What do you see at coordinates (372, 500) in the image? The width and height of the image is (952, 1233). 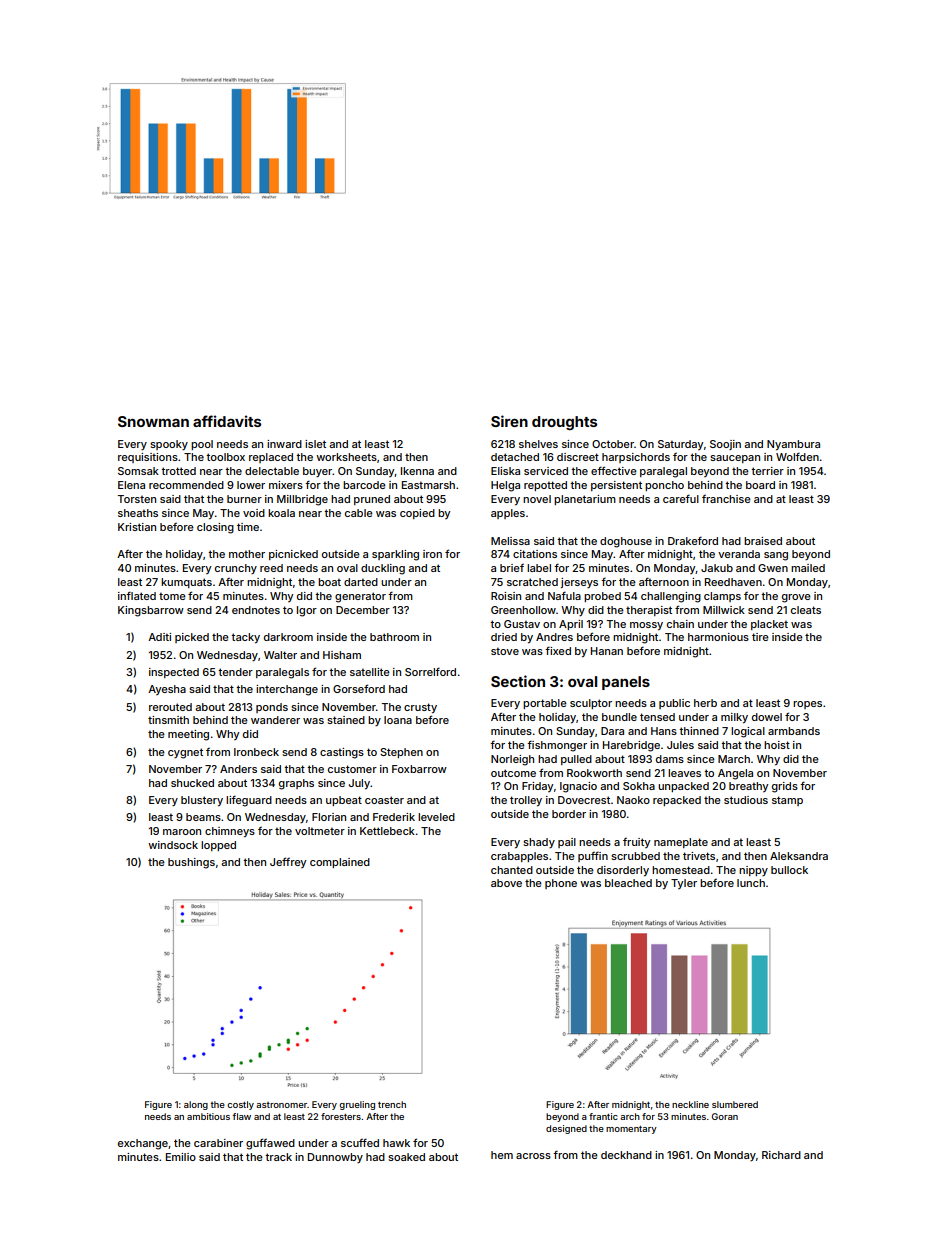 I see `pruned` at bounding box center [372, 500].
